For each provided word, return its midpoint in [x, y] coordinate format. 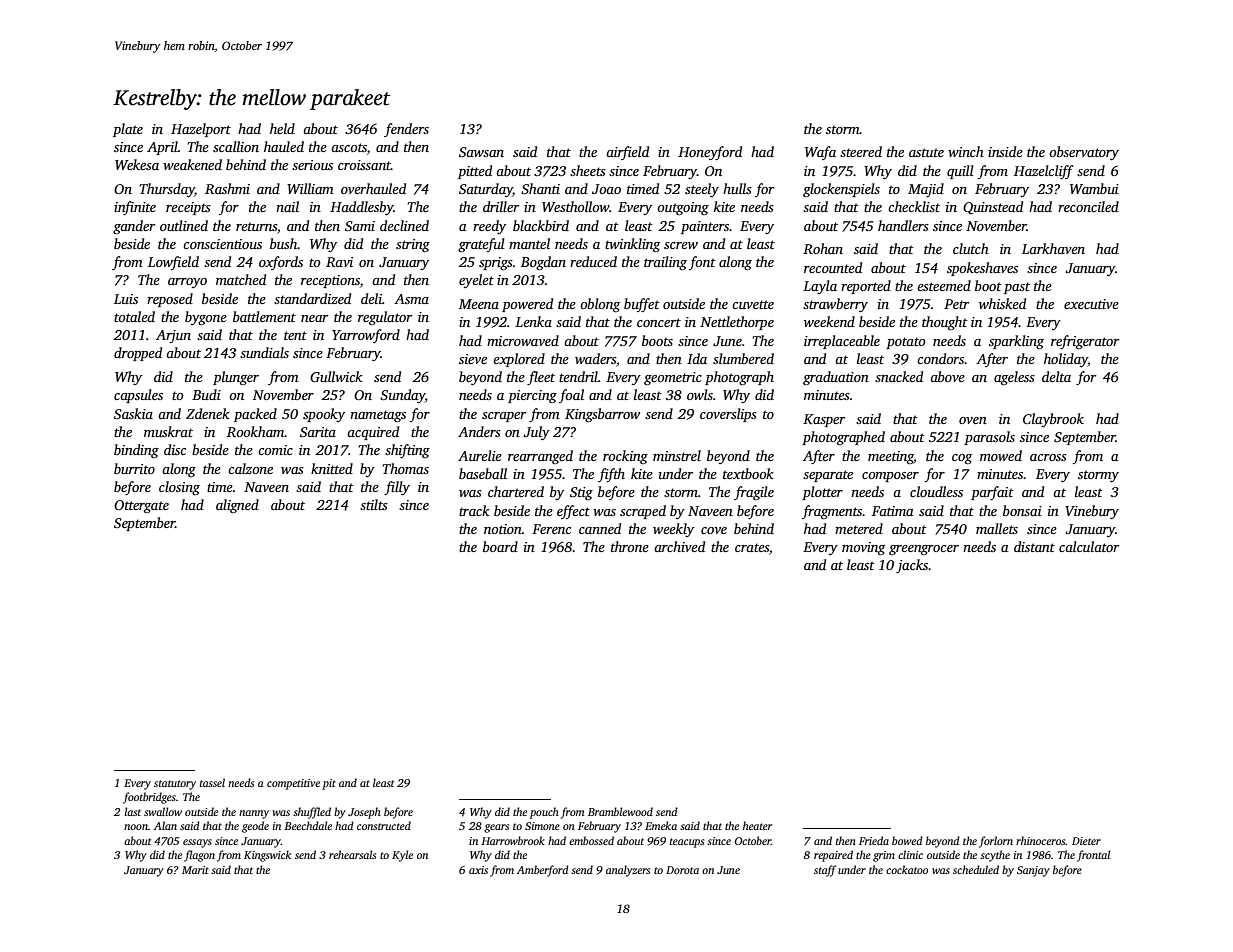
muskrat [168, 431]
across [1048, 457]
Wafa [820, 153]
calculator [1089, 546]
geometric [673, 378]
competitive [293, 784]
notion [503, 529]
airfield [627, 153]
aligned [237, 506]
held [282, 128]
